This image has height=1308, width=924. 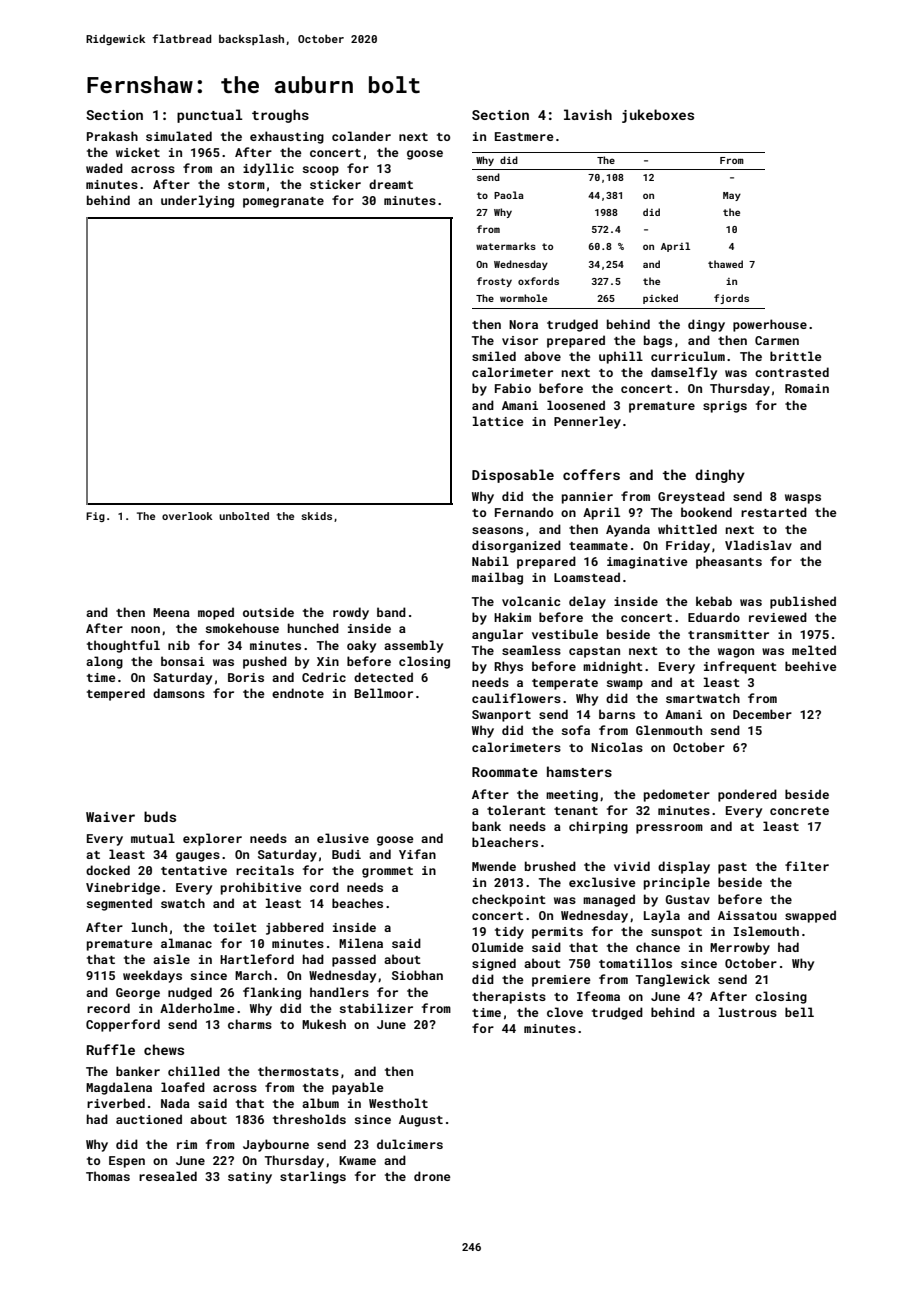 What do you see at coordinates (246, 677) in the image?
I see `Boris` at bounding box center [246, 677].
